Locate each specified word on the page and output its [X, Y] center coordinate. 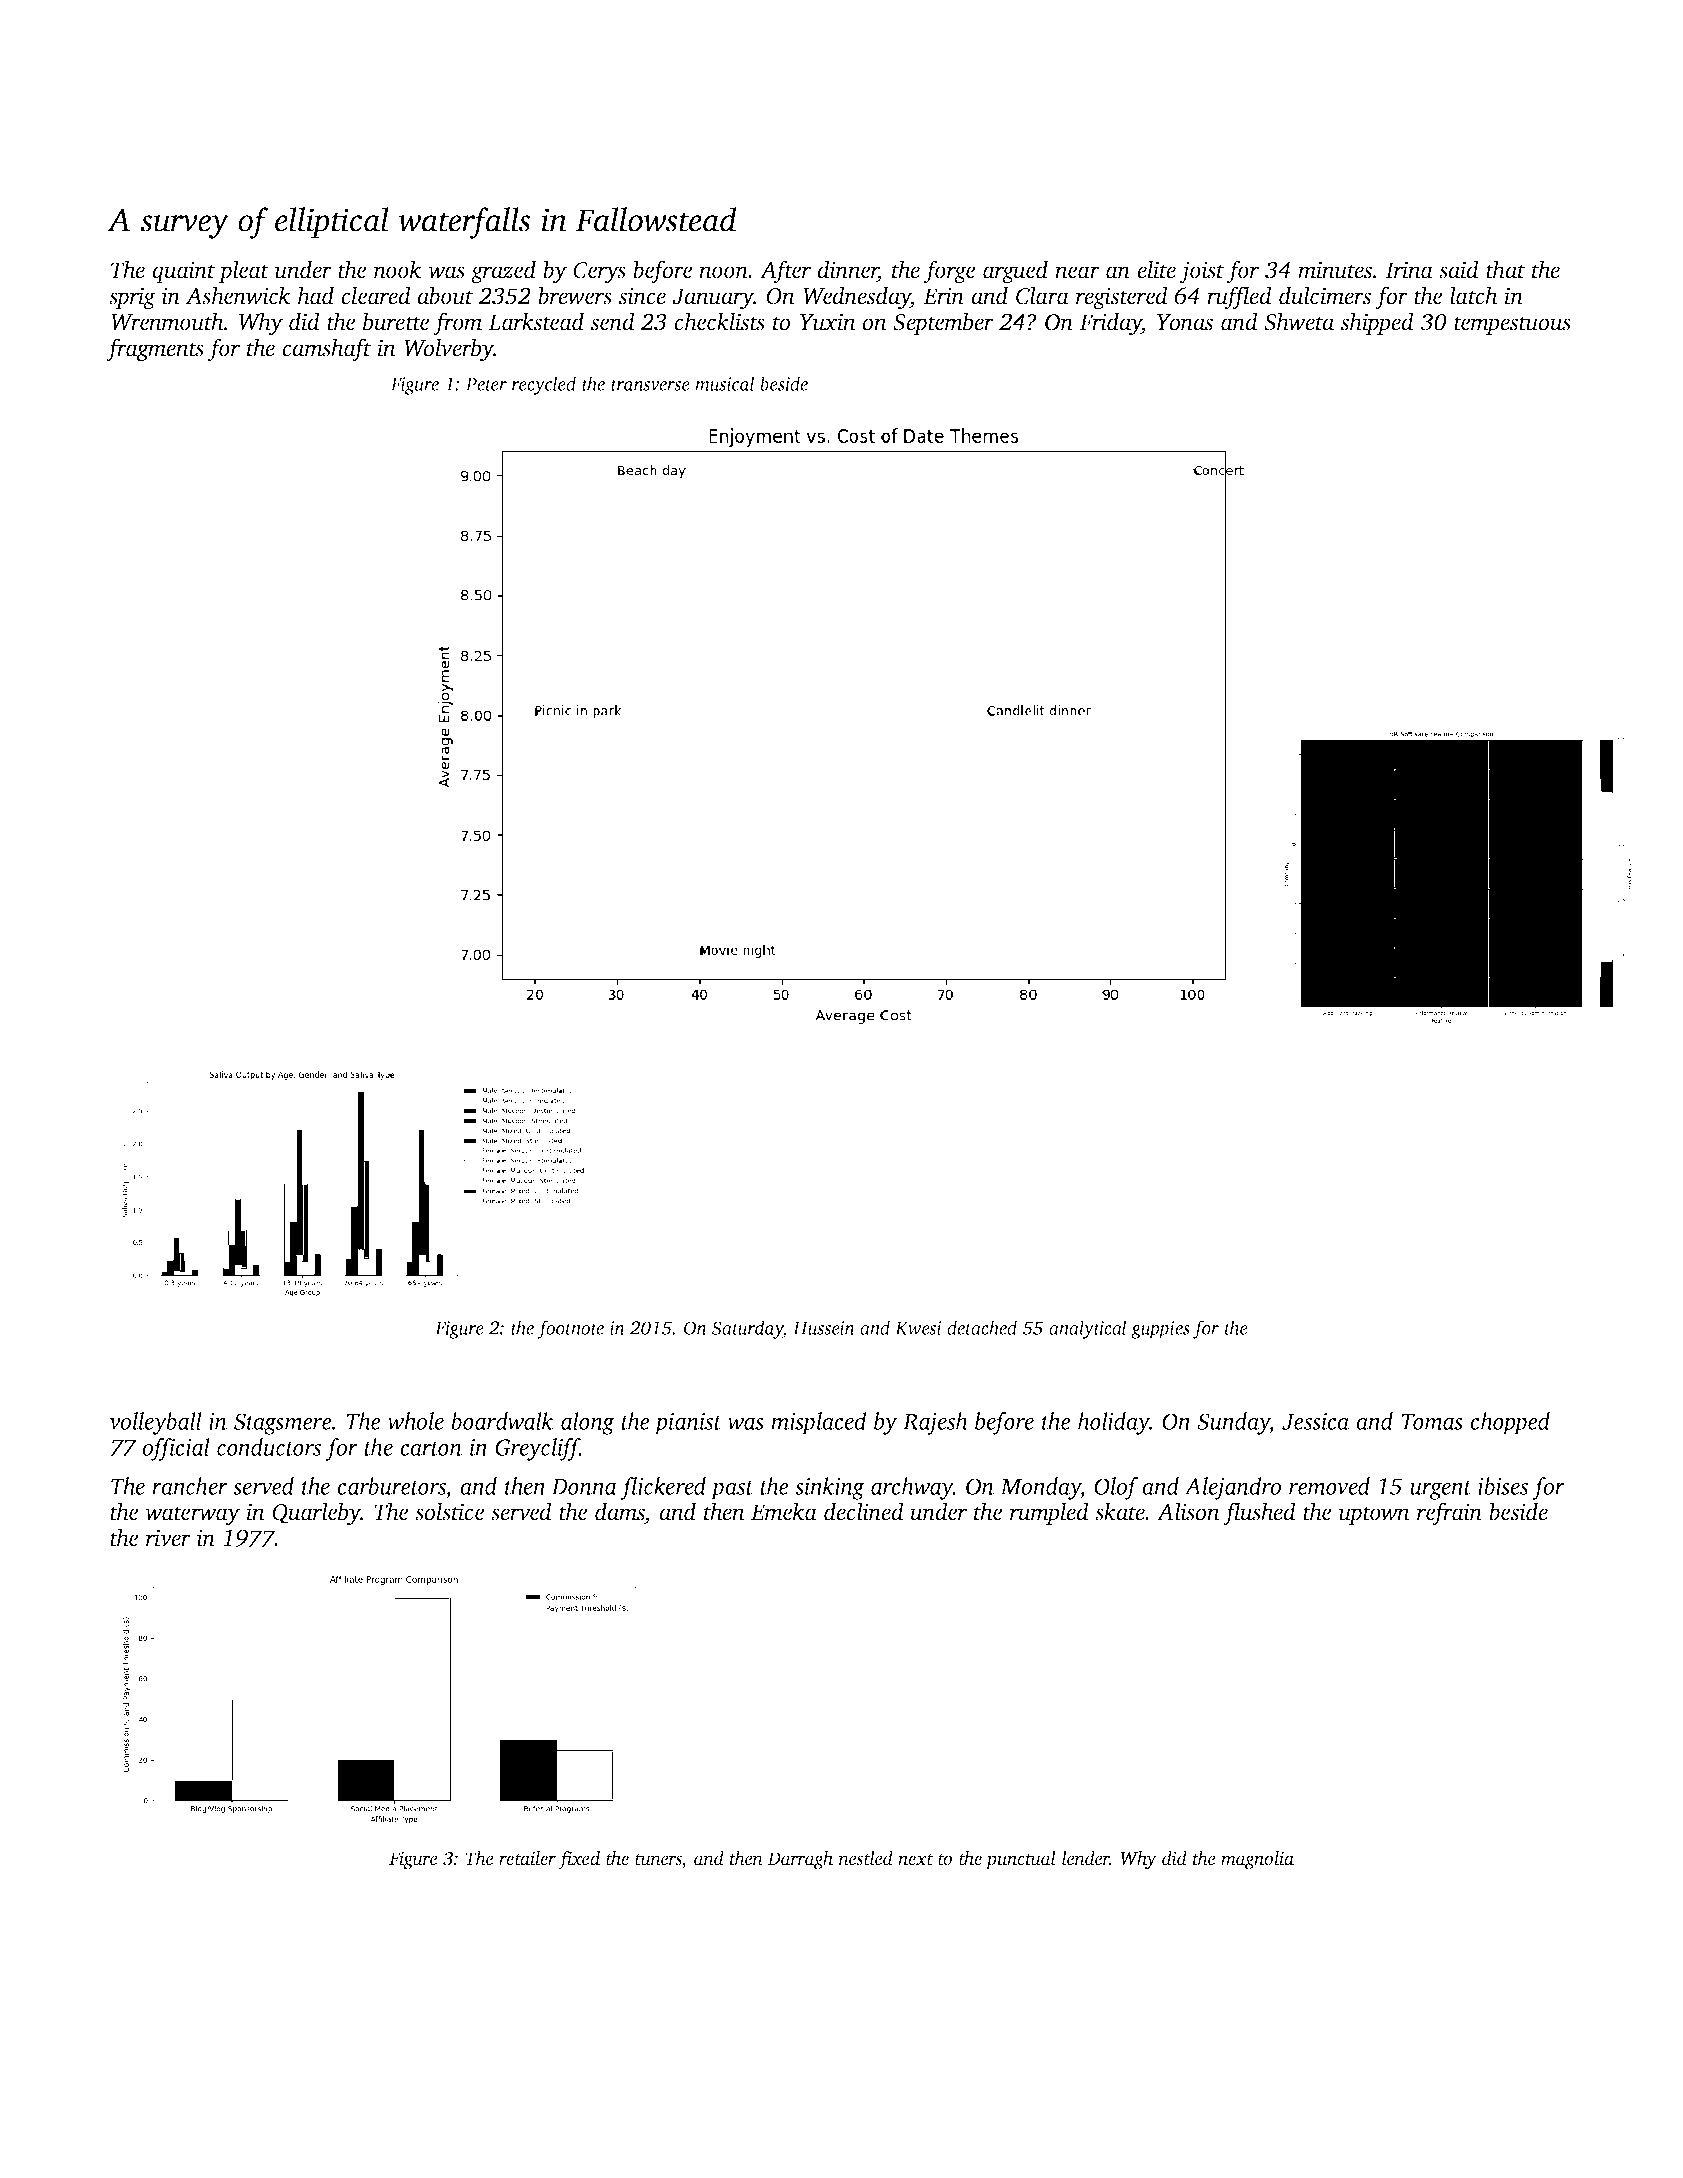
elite [1156, 269]
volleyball [155, 1423]
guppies [1160, 1330]
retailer [527, 1858]
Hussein [824, 1328]
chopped [1510, 1423]
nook [397, 269]
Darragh [800, 1860]
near [1077, 272]
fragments [155, 350]
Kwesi [918, 1328]
